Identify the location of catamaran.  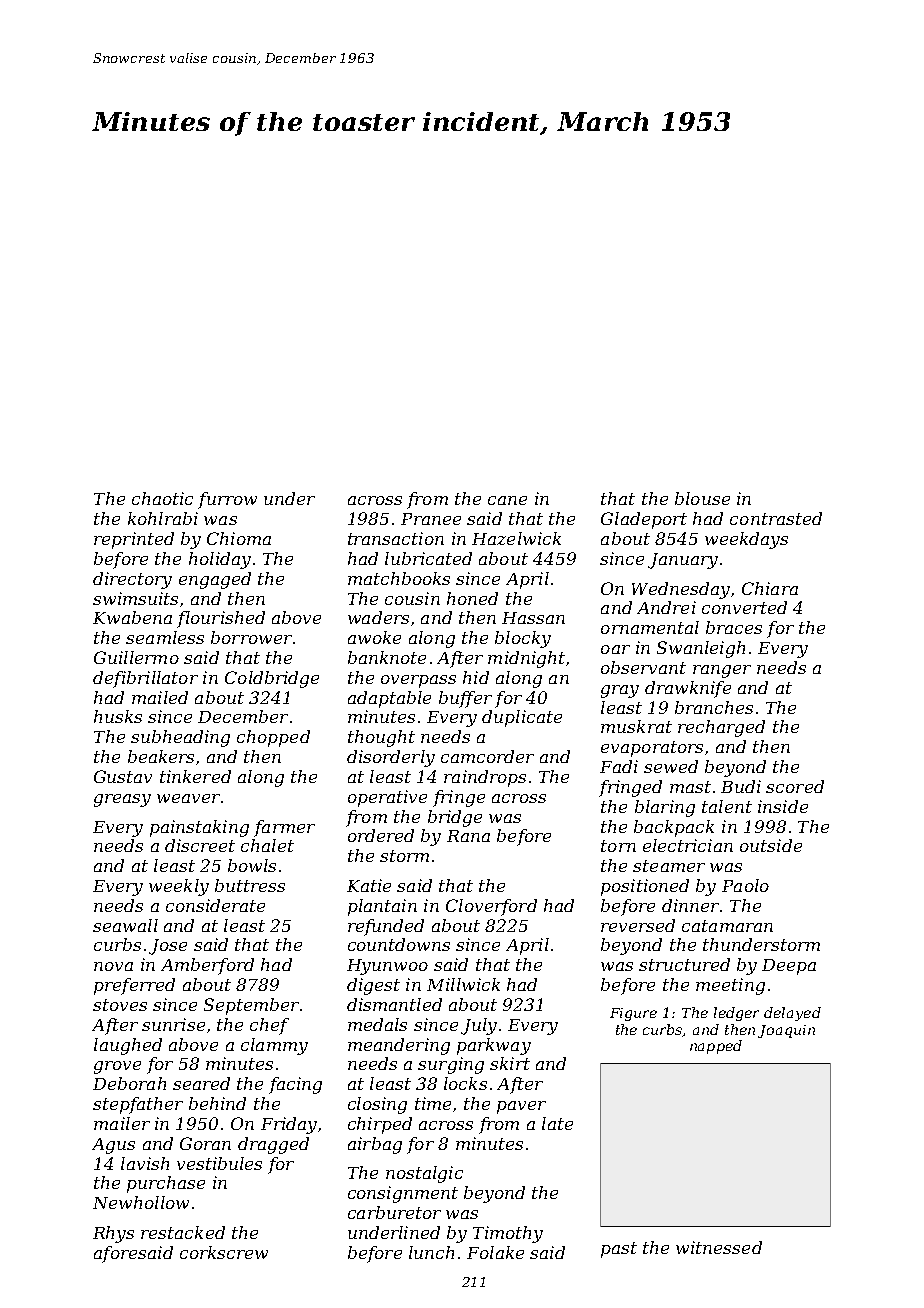
(727, 926).
